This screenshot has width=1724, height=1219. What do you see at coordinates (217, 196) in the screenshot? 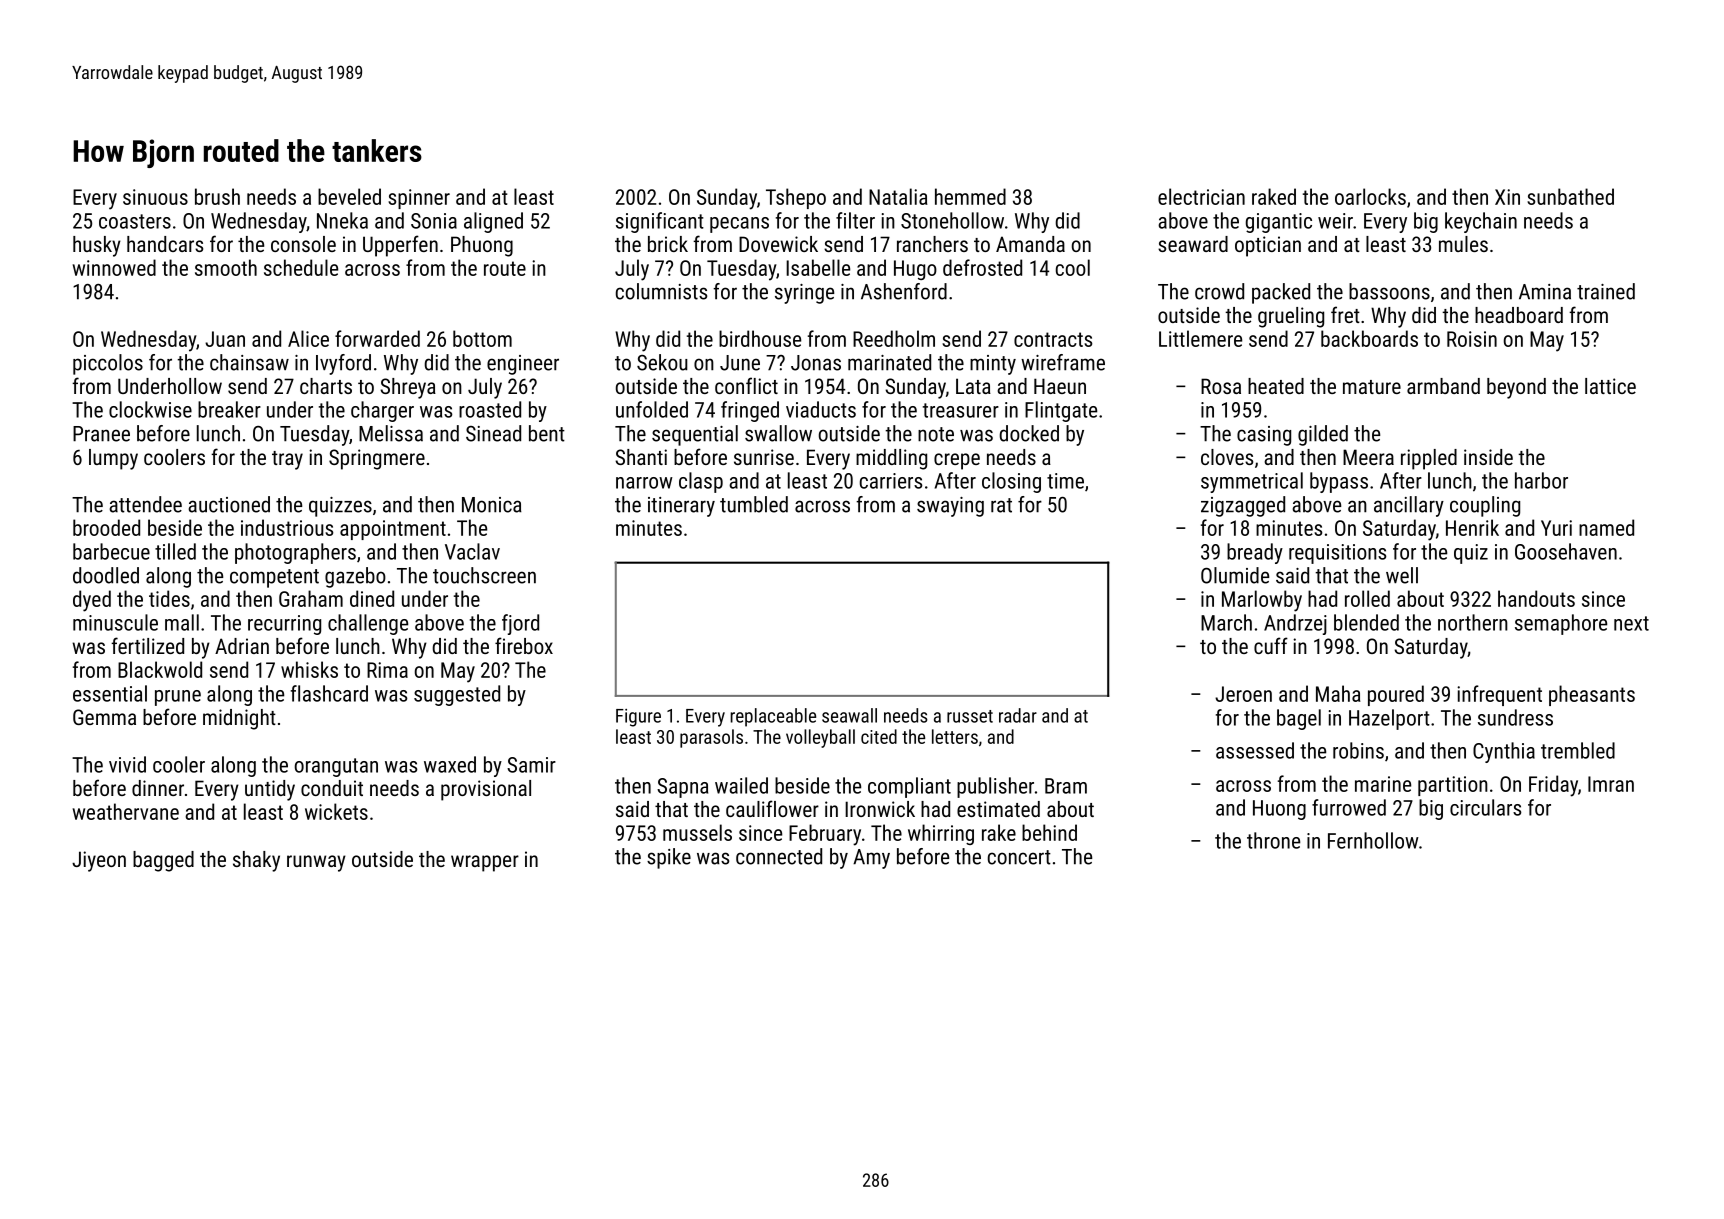
I see `brush` at bounding box center [217, 196].
